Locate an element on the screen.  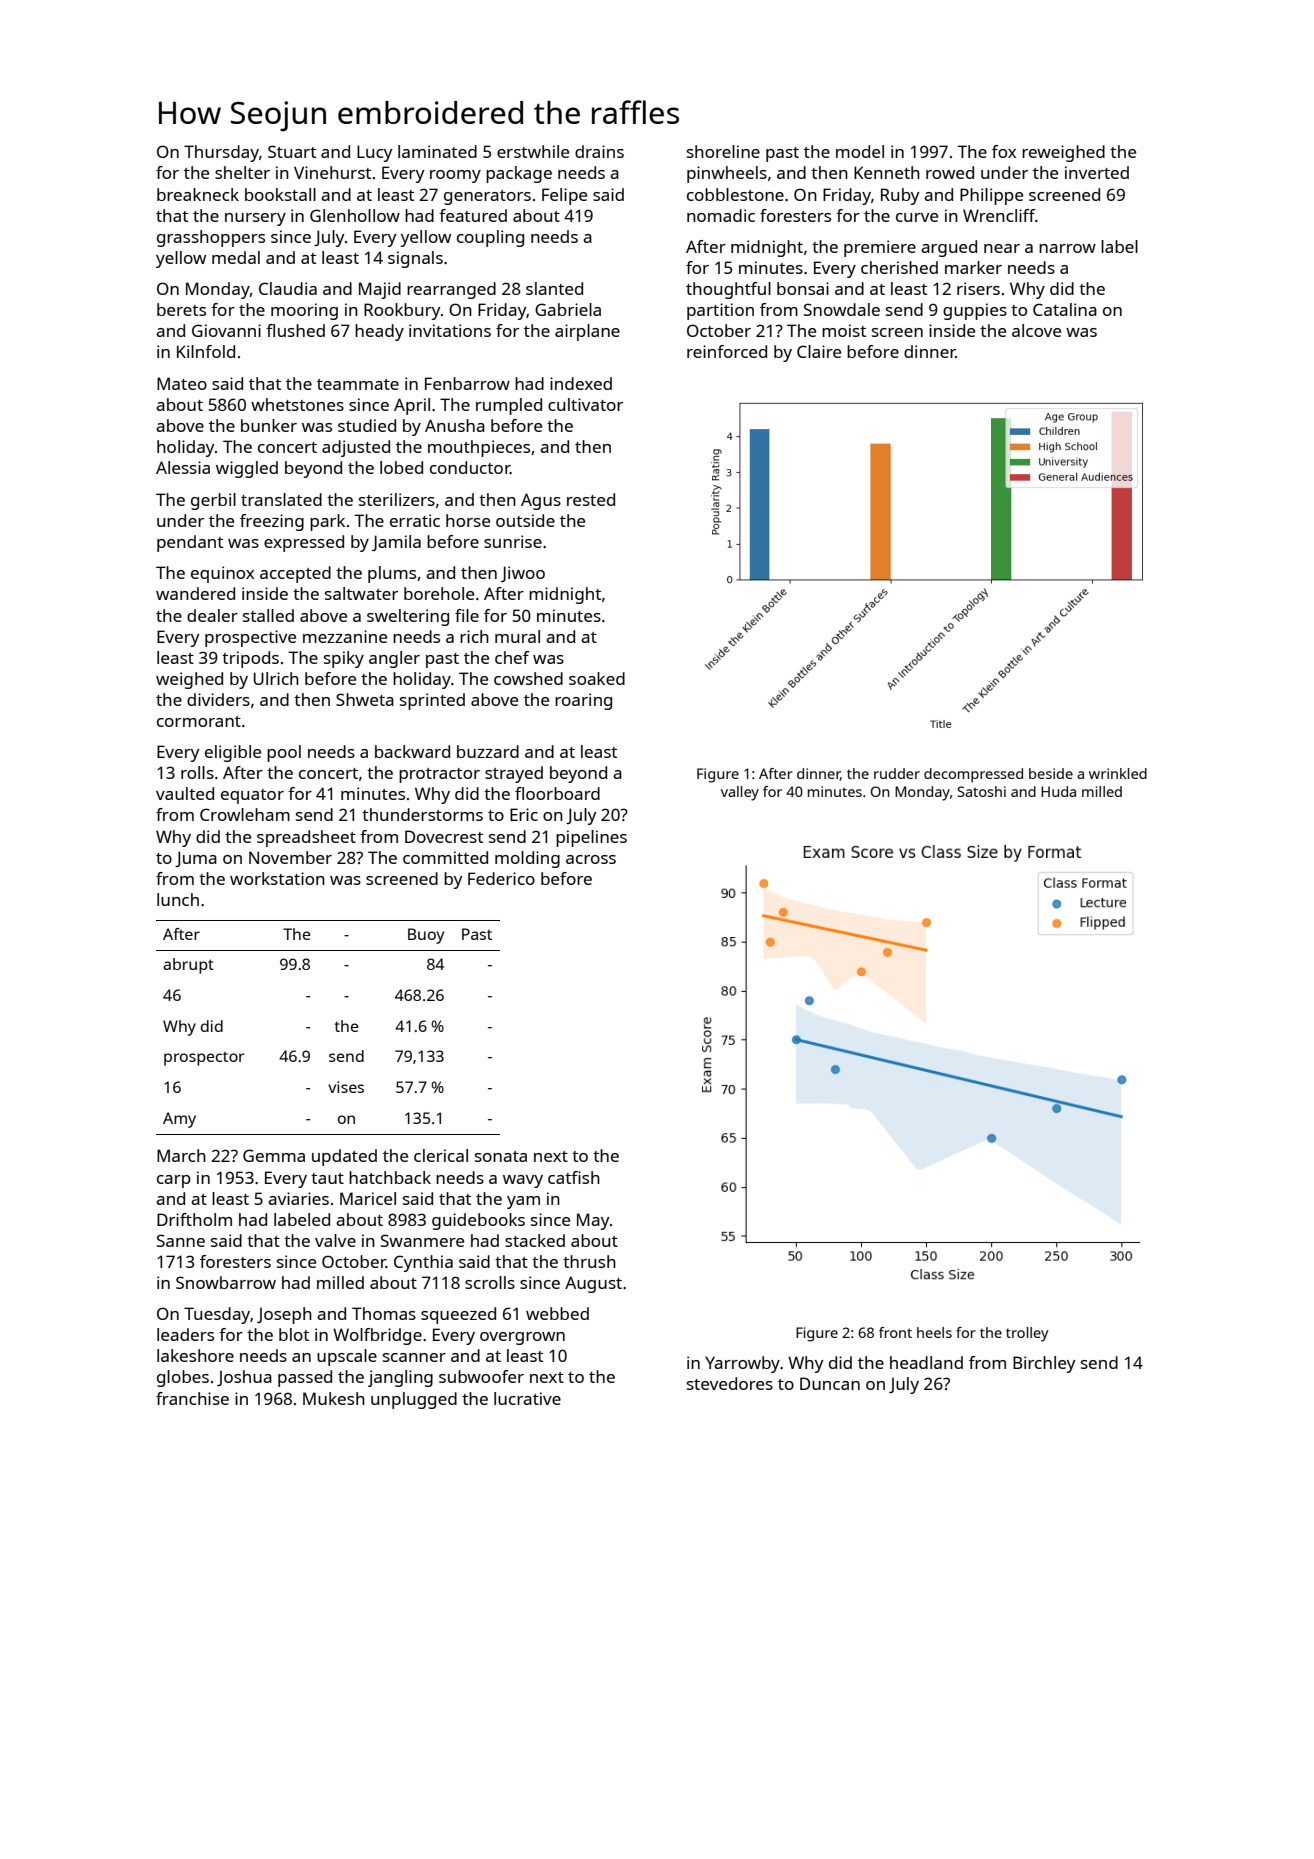
alcove is located at coordinates (1036, 330).
